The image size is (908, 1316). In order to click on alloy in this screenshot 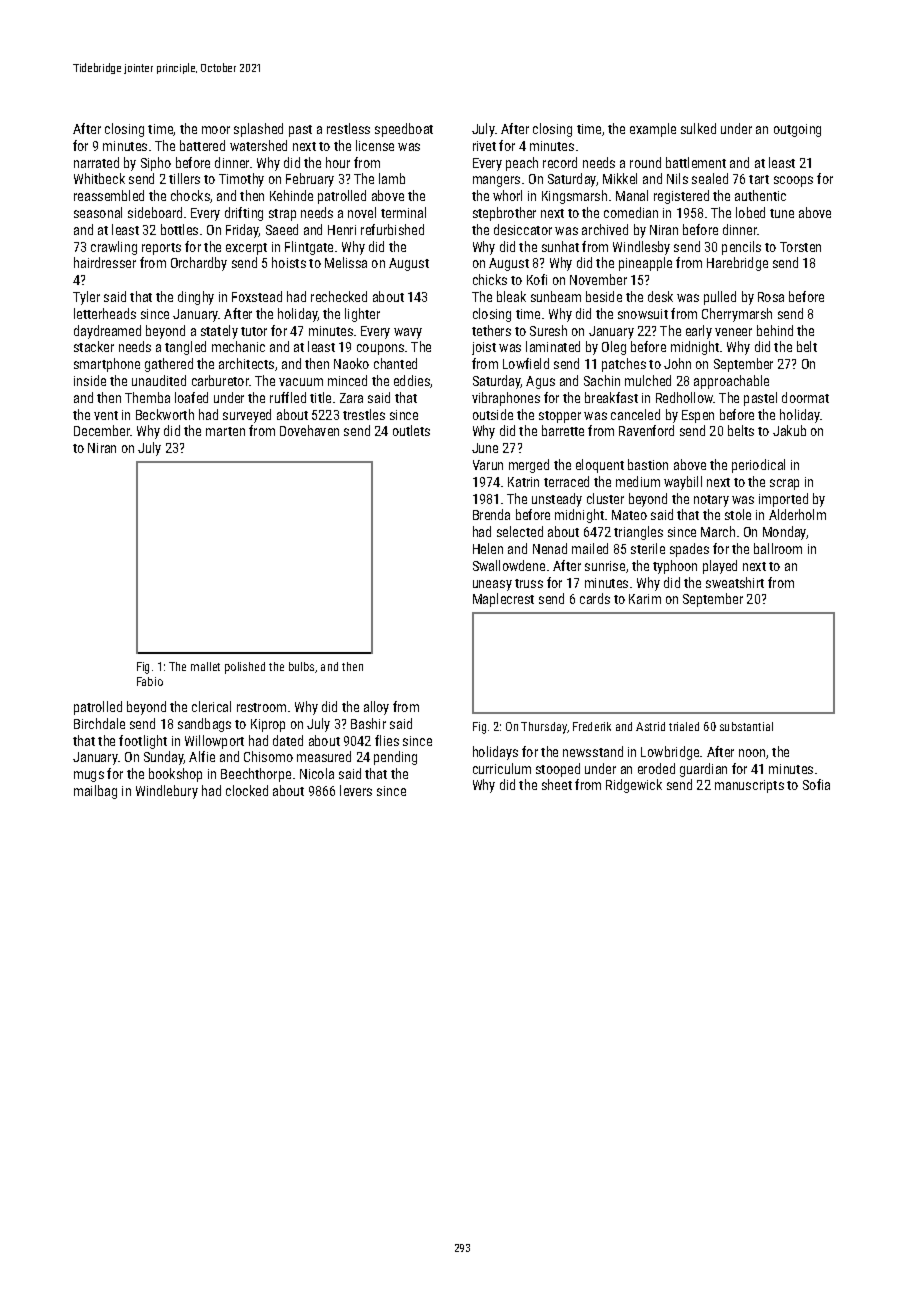, I will do `click(376, 708)`.
